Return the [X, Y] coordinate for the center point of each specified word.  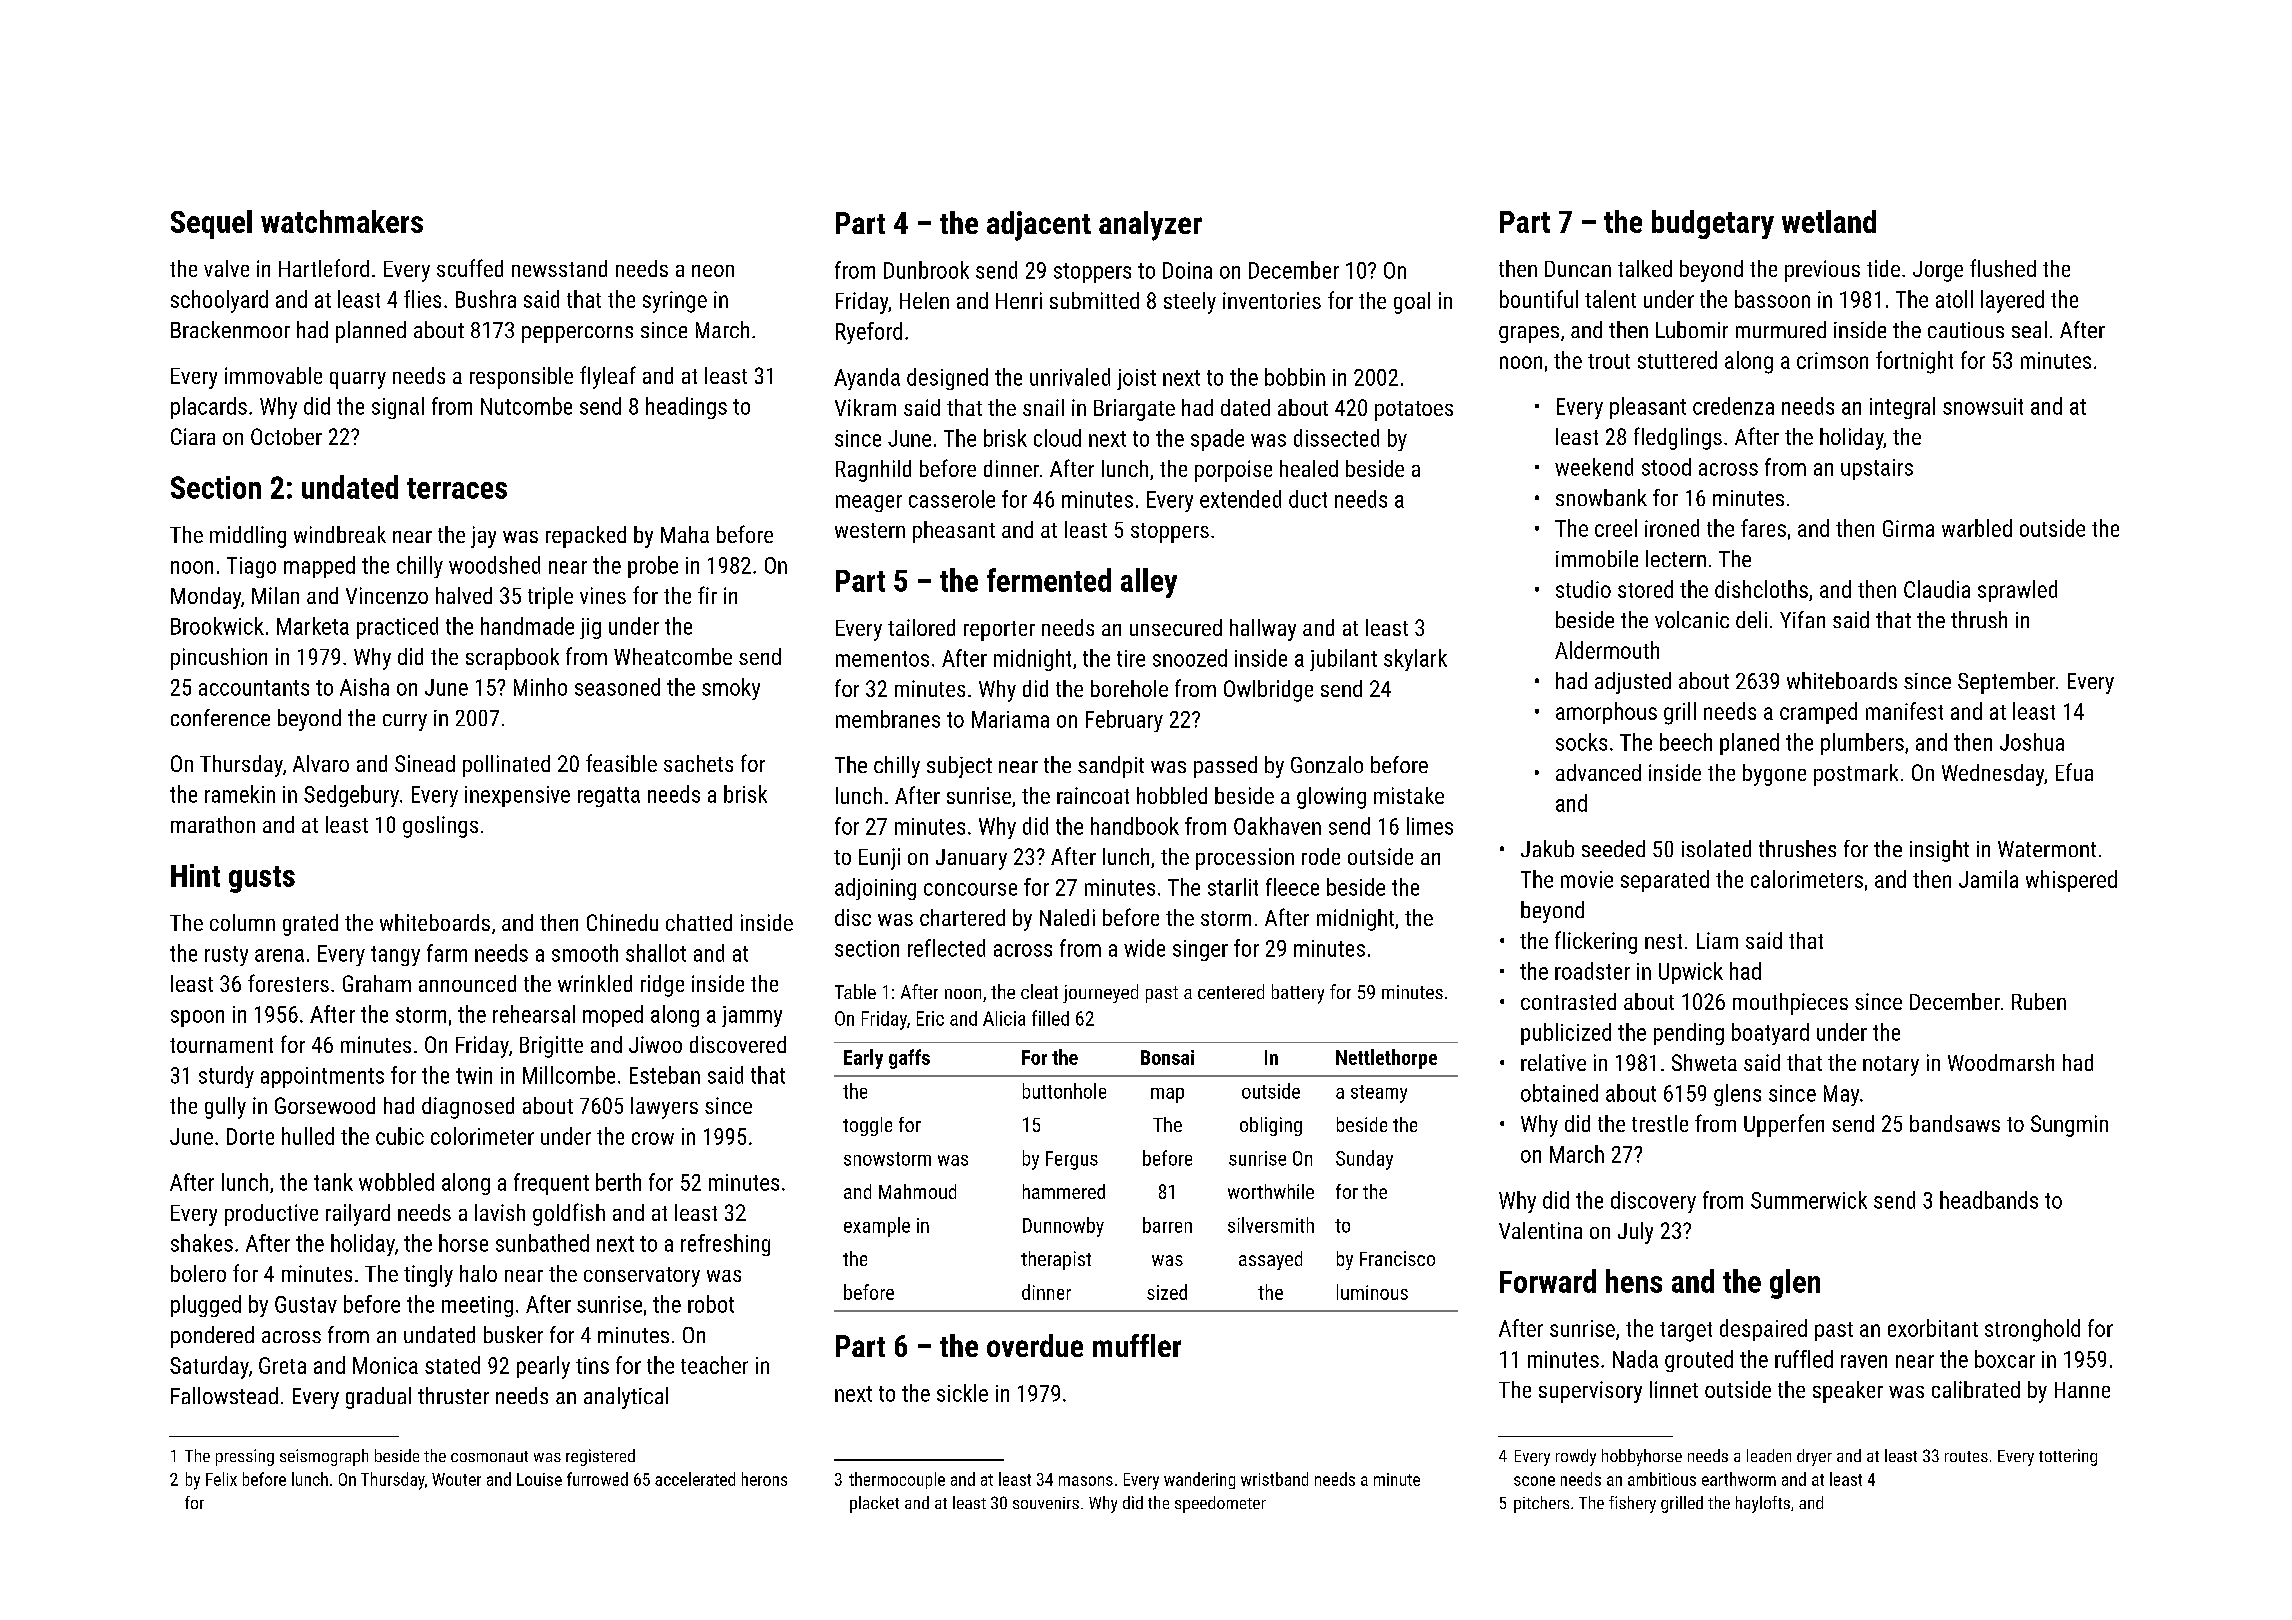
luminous [1372, 1292]
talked [1645, 268]
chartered [962, 917]
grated [310, 925]
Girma [1908, 528]
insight [1939, 851]
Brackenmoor [230, 329]
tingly [428, 1276]
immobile [1597, 558]
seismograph [324, 1457]
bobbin [1295, 377]
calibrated [1976, 1389]
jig [590, 628]
